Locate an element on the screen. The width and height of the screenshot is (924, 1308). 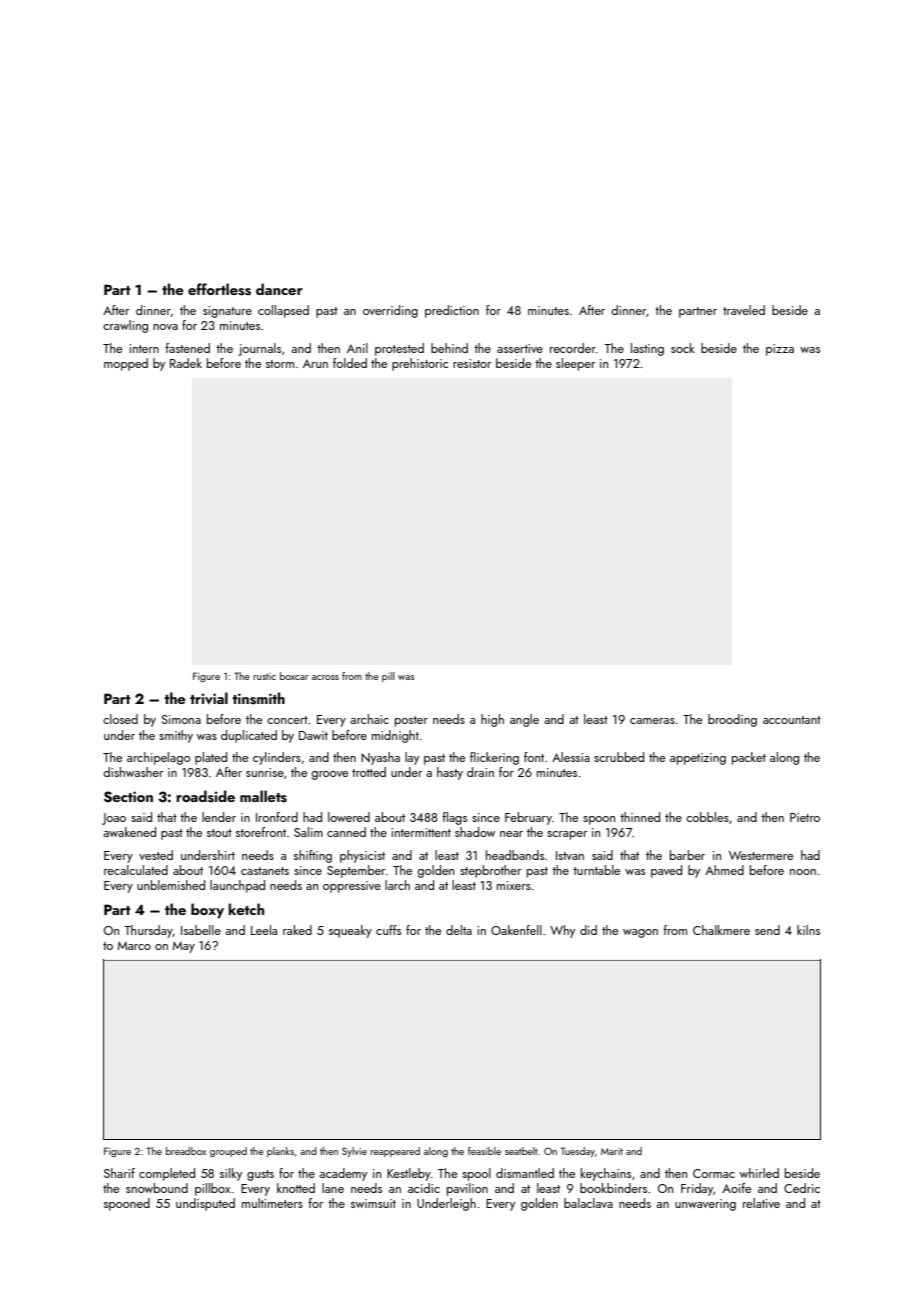
scrubbed is located at coordinates (619, 757).
